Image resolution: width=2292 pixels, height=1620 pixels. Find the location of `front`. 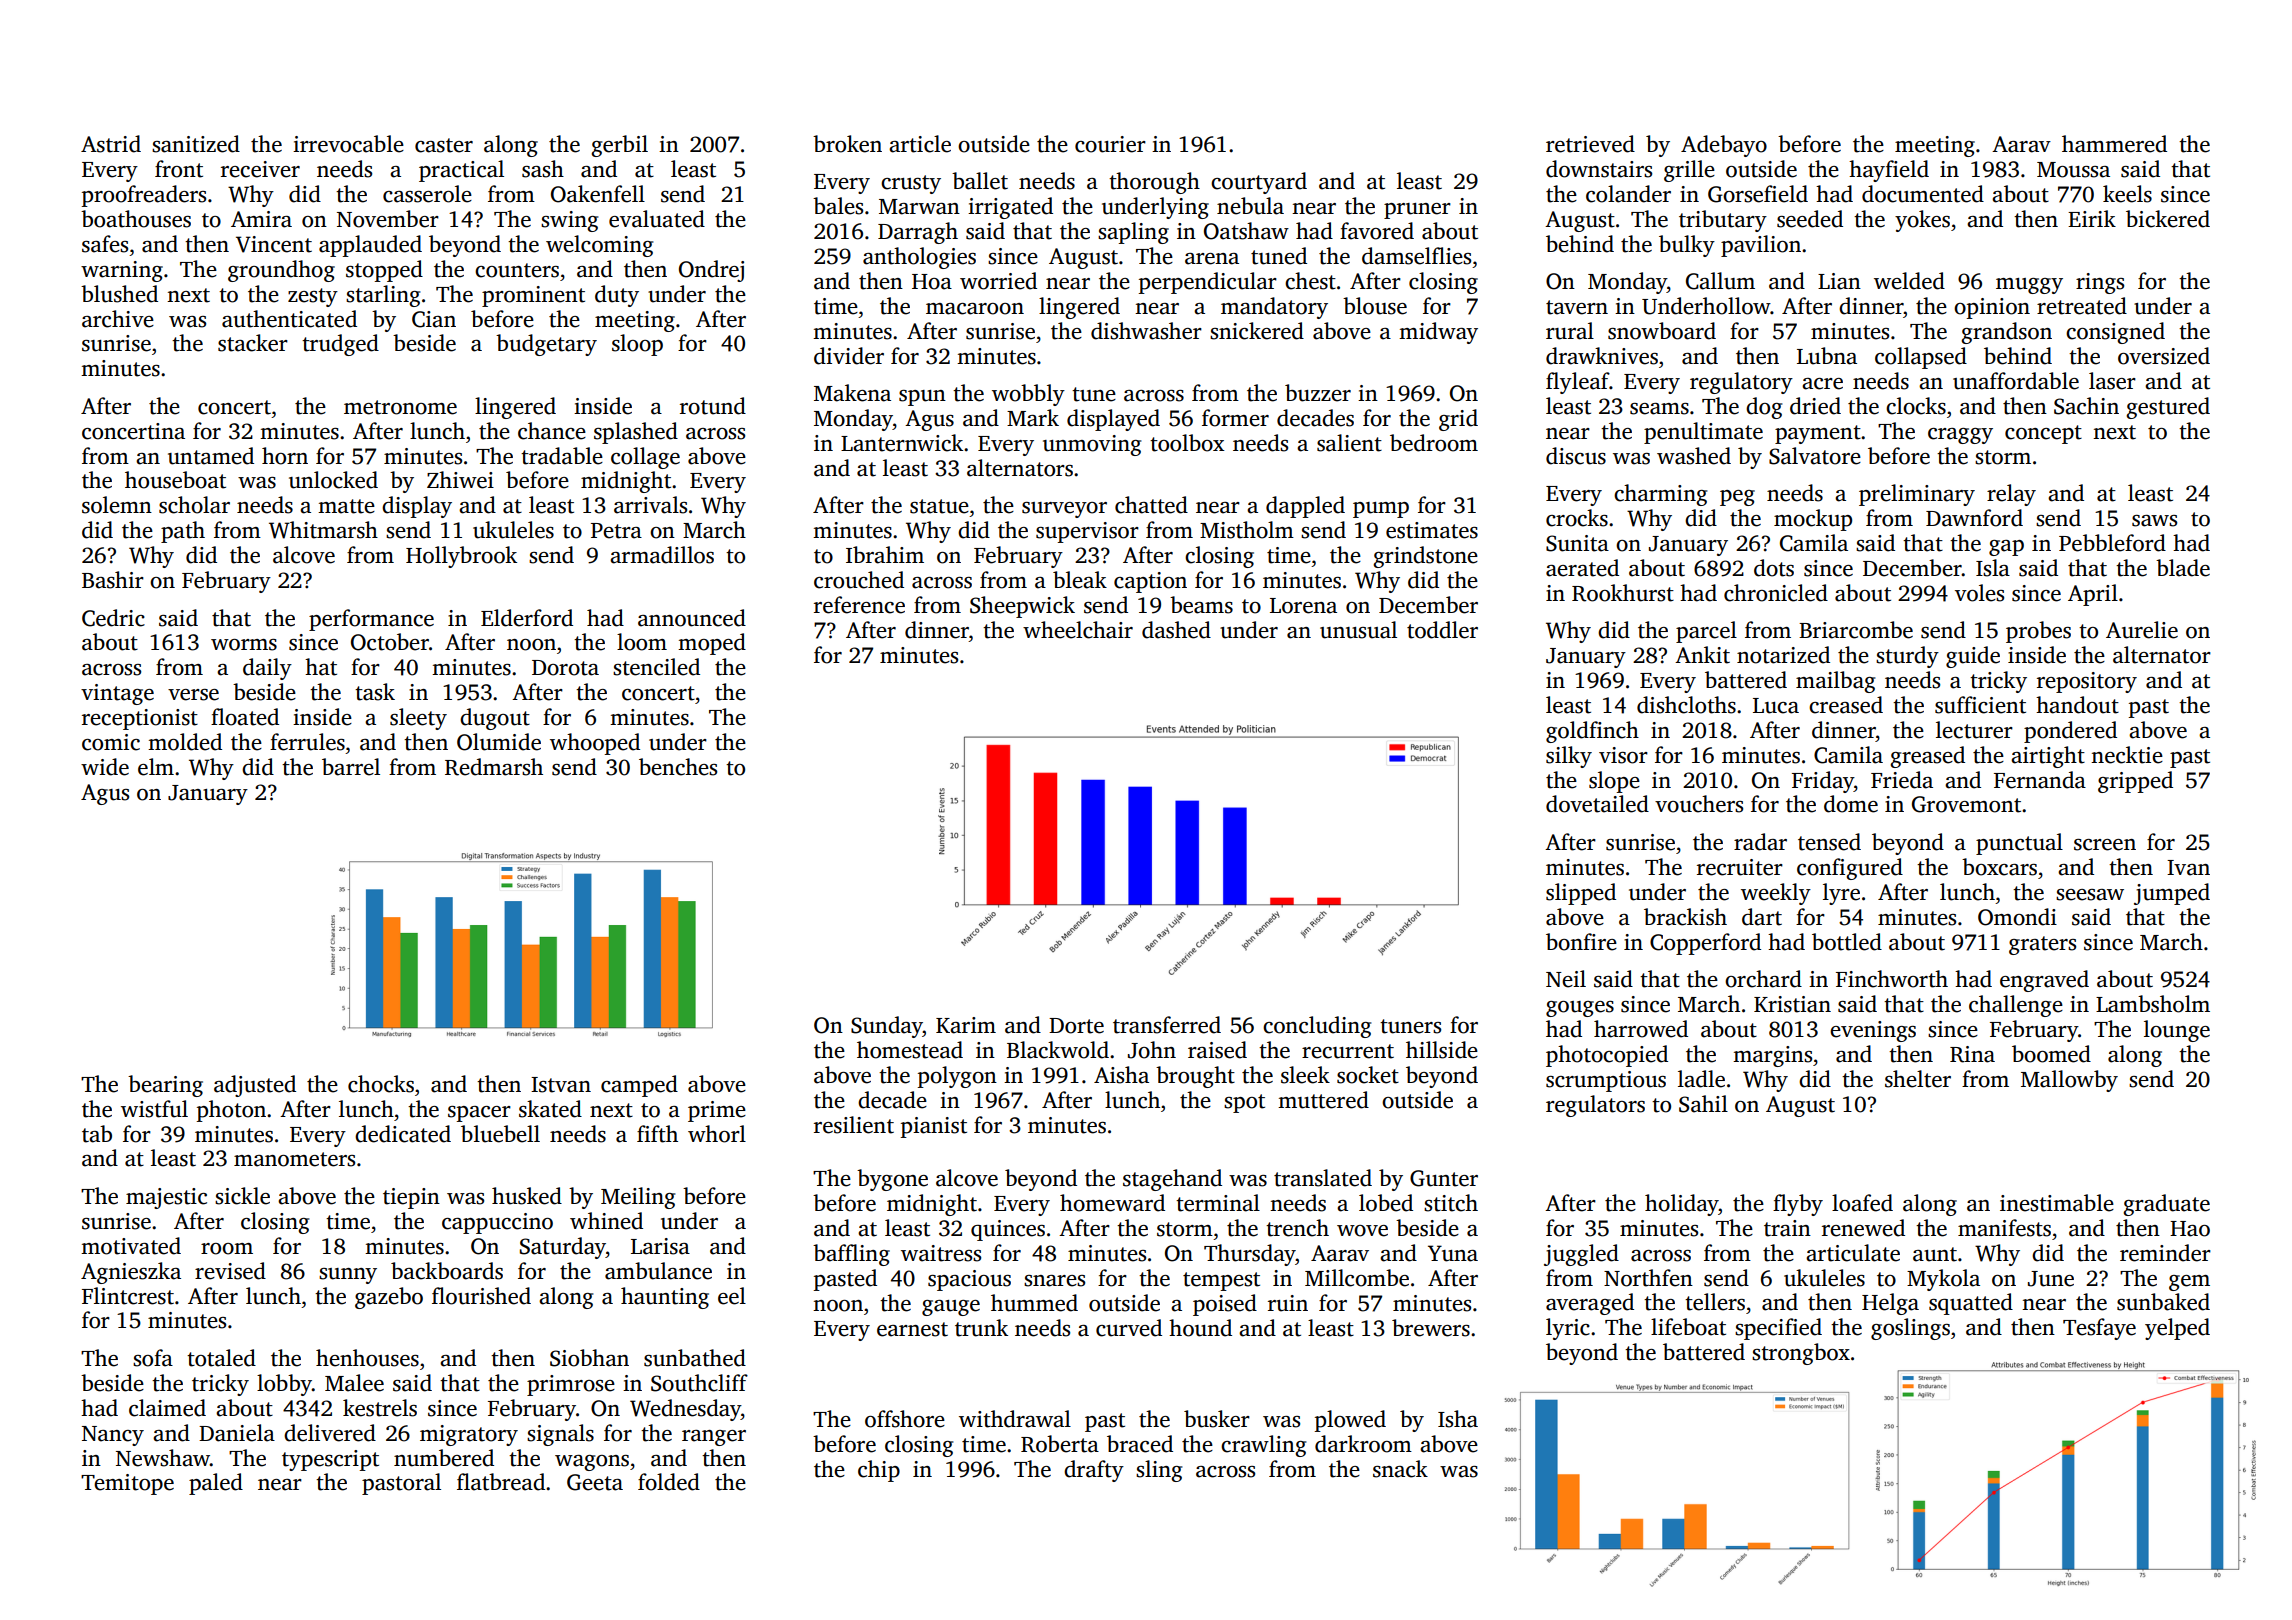

front is located at coordinates (179, 169).
